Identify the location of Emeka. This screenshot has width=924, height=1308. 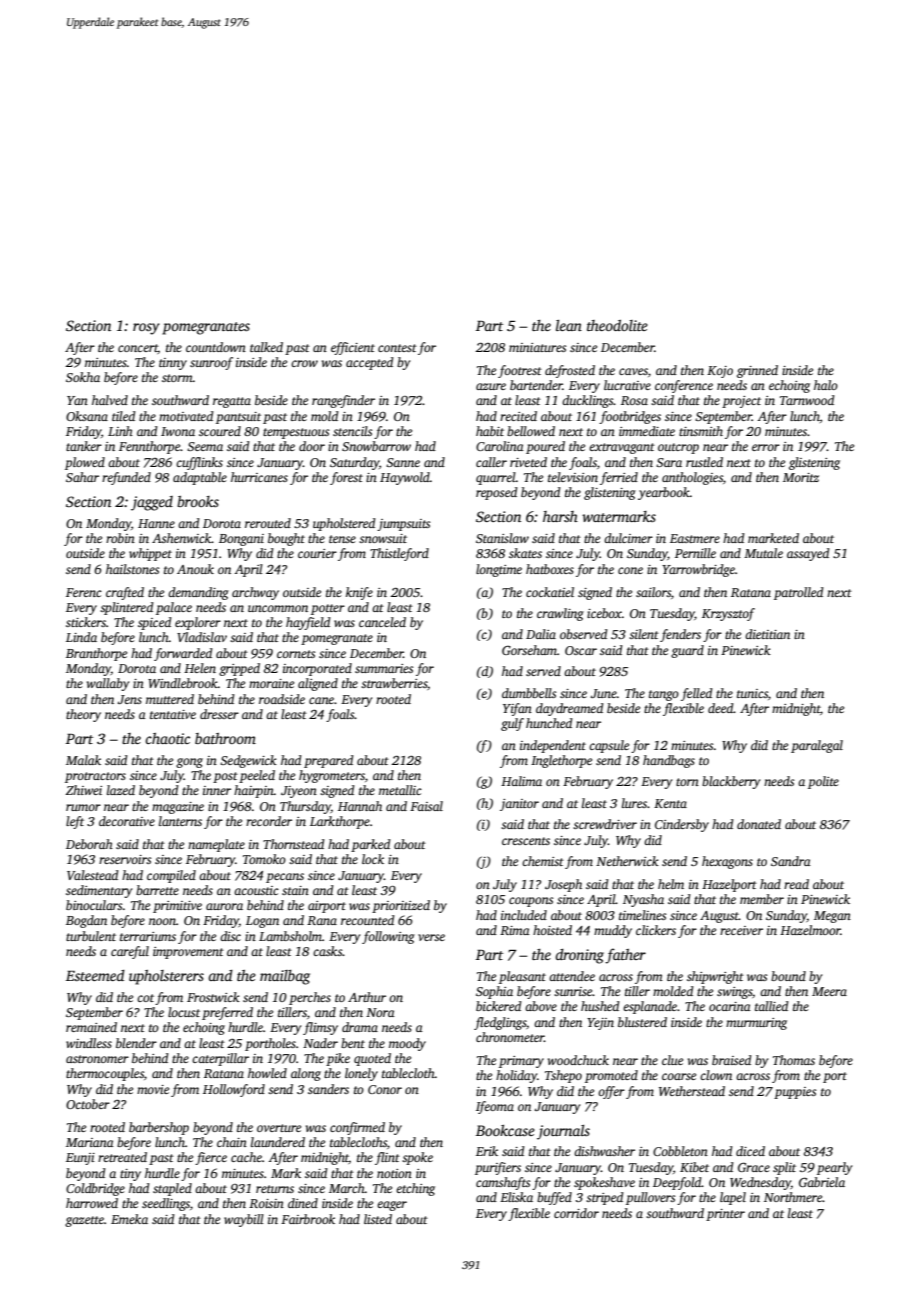
(129, 1219).
